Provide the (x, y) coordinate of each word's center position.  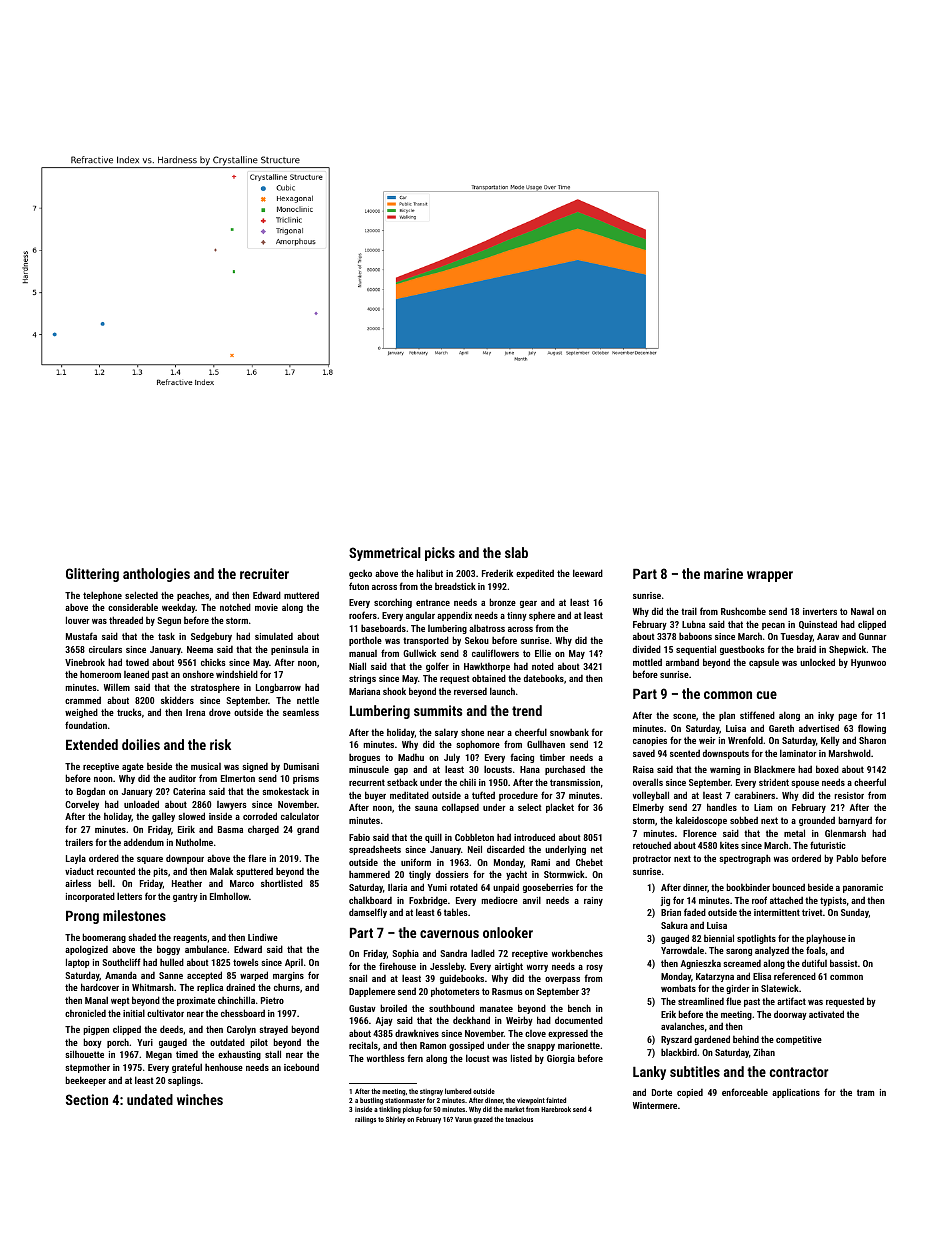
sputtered (254, 872)
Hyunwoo (868, 663)
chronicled (85, 1013)
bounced (788, 887)
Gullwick (419, 653)
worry (537, 968)
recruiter (264, 573)
